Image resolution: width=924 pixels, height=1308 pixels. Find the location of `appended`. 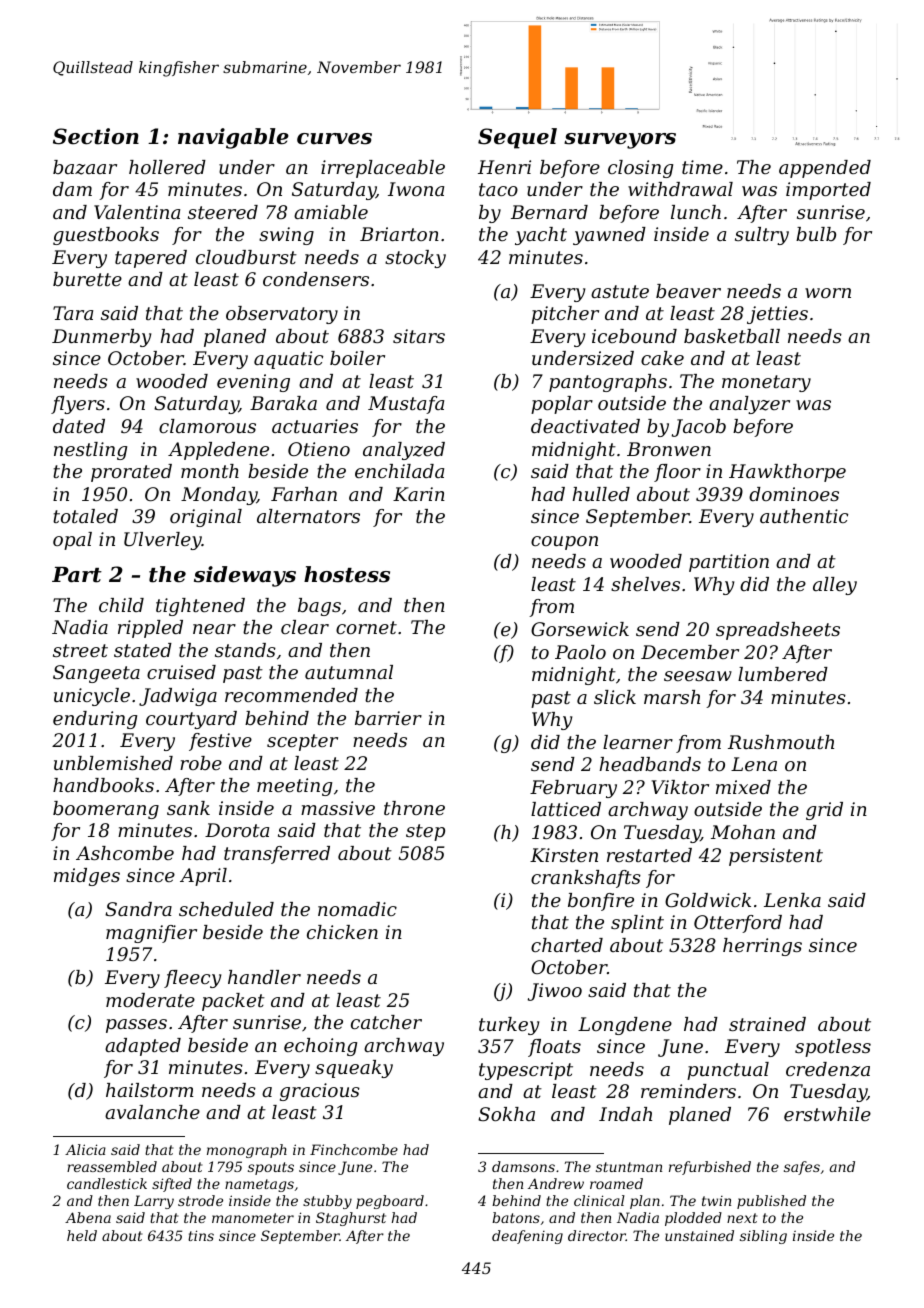

appended is located at coordinates (825, 169).
